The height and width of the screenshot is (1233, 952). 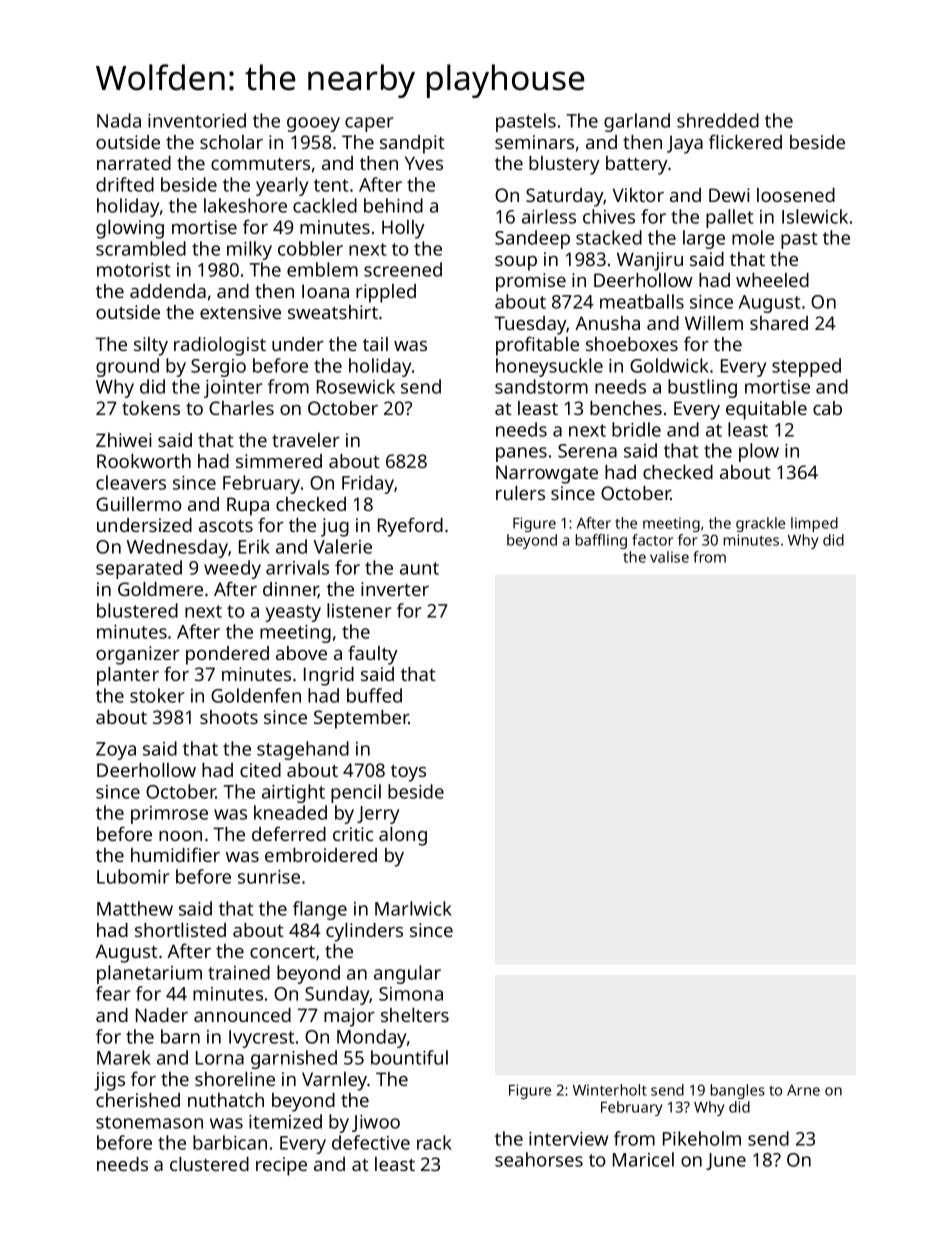 I want to click on Arne, so click(x=803, y=1090).
